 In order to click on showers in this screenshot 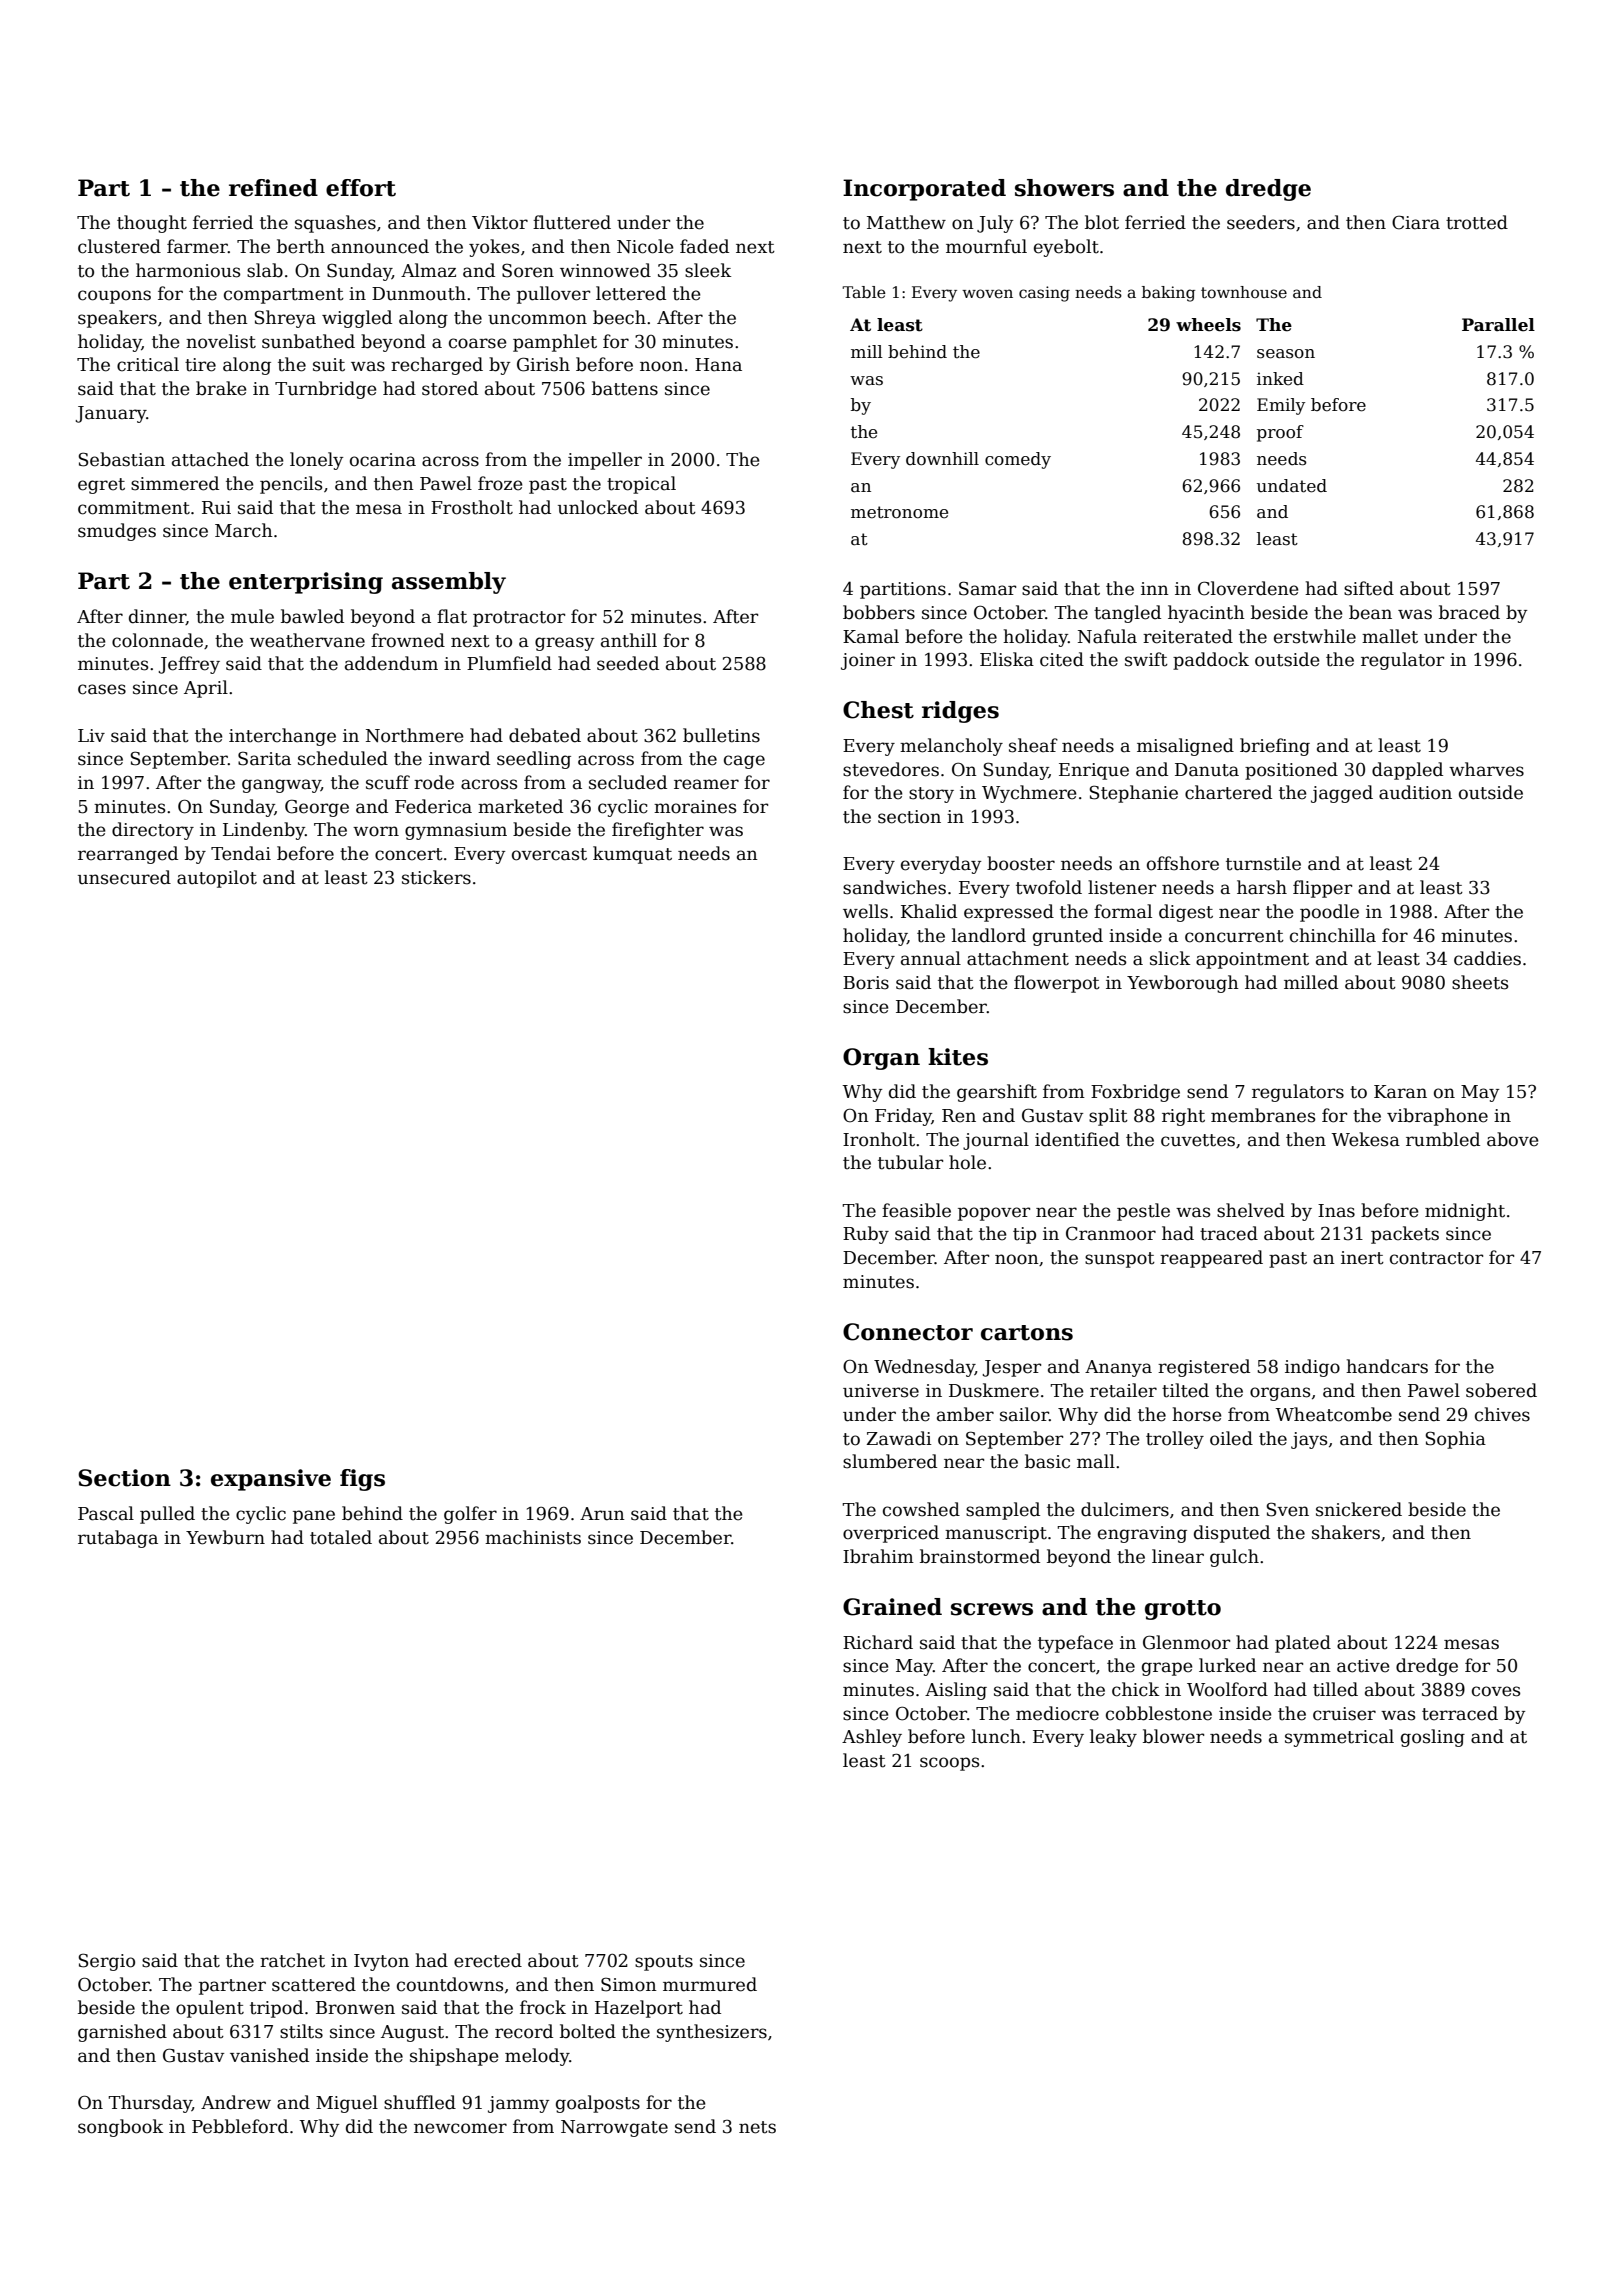, I will do `click(1064, 188)`.
